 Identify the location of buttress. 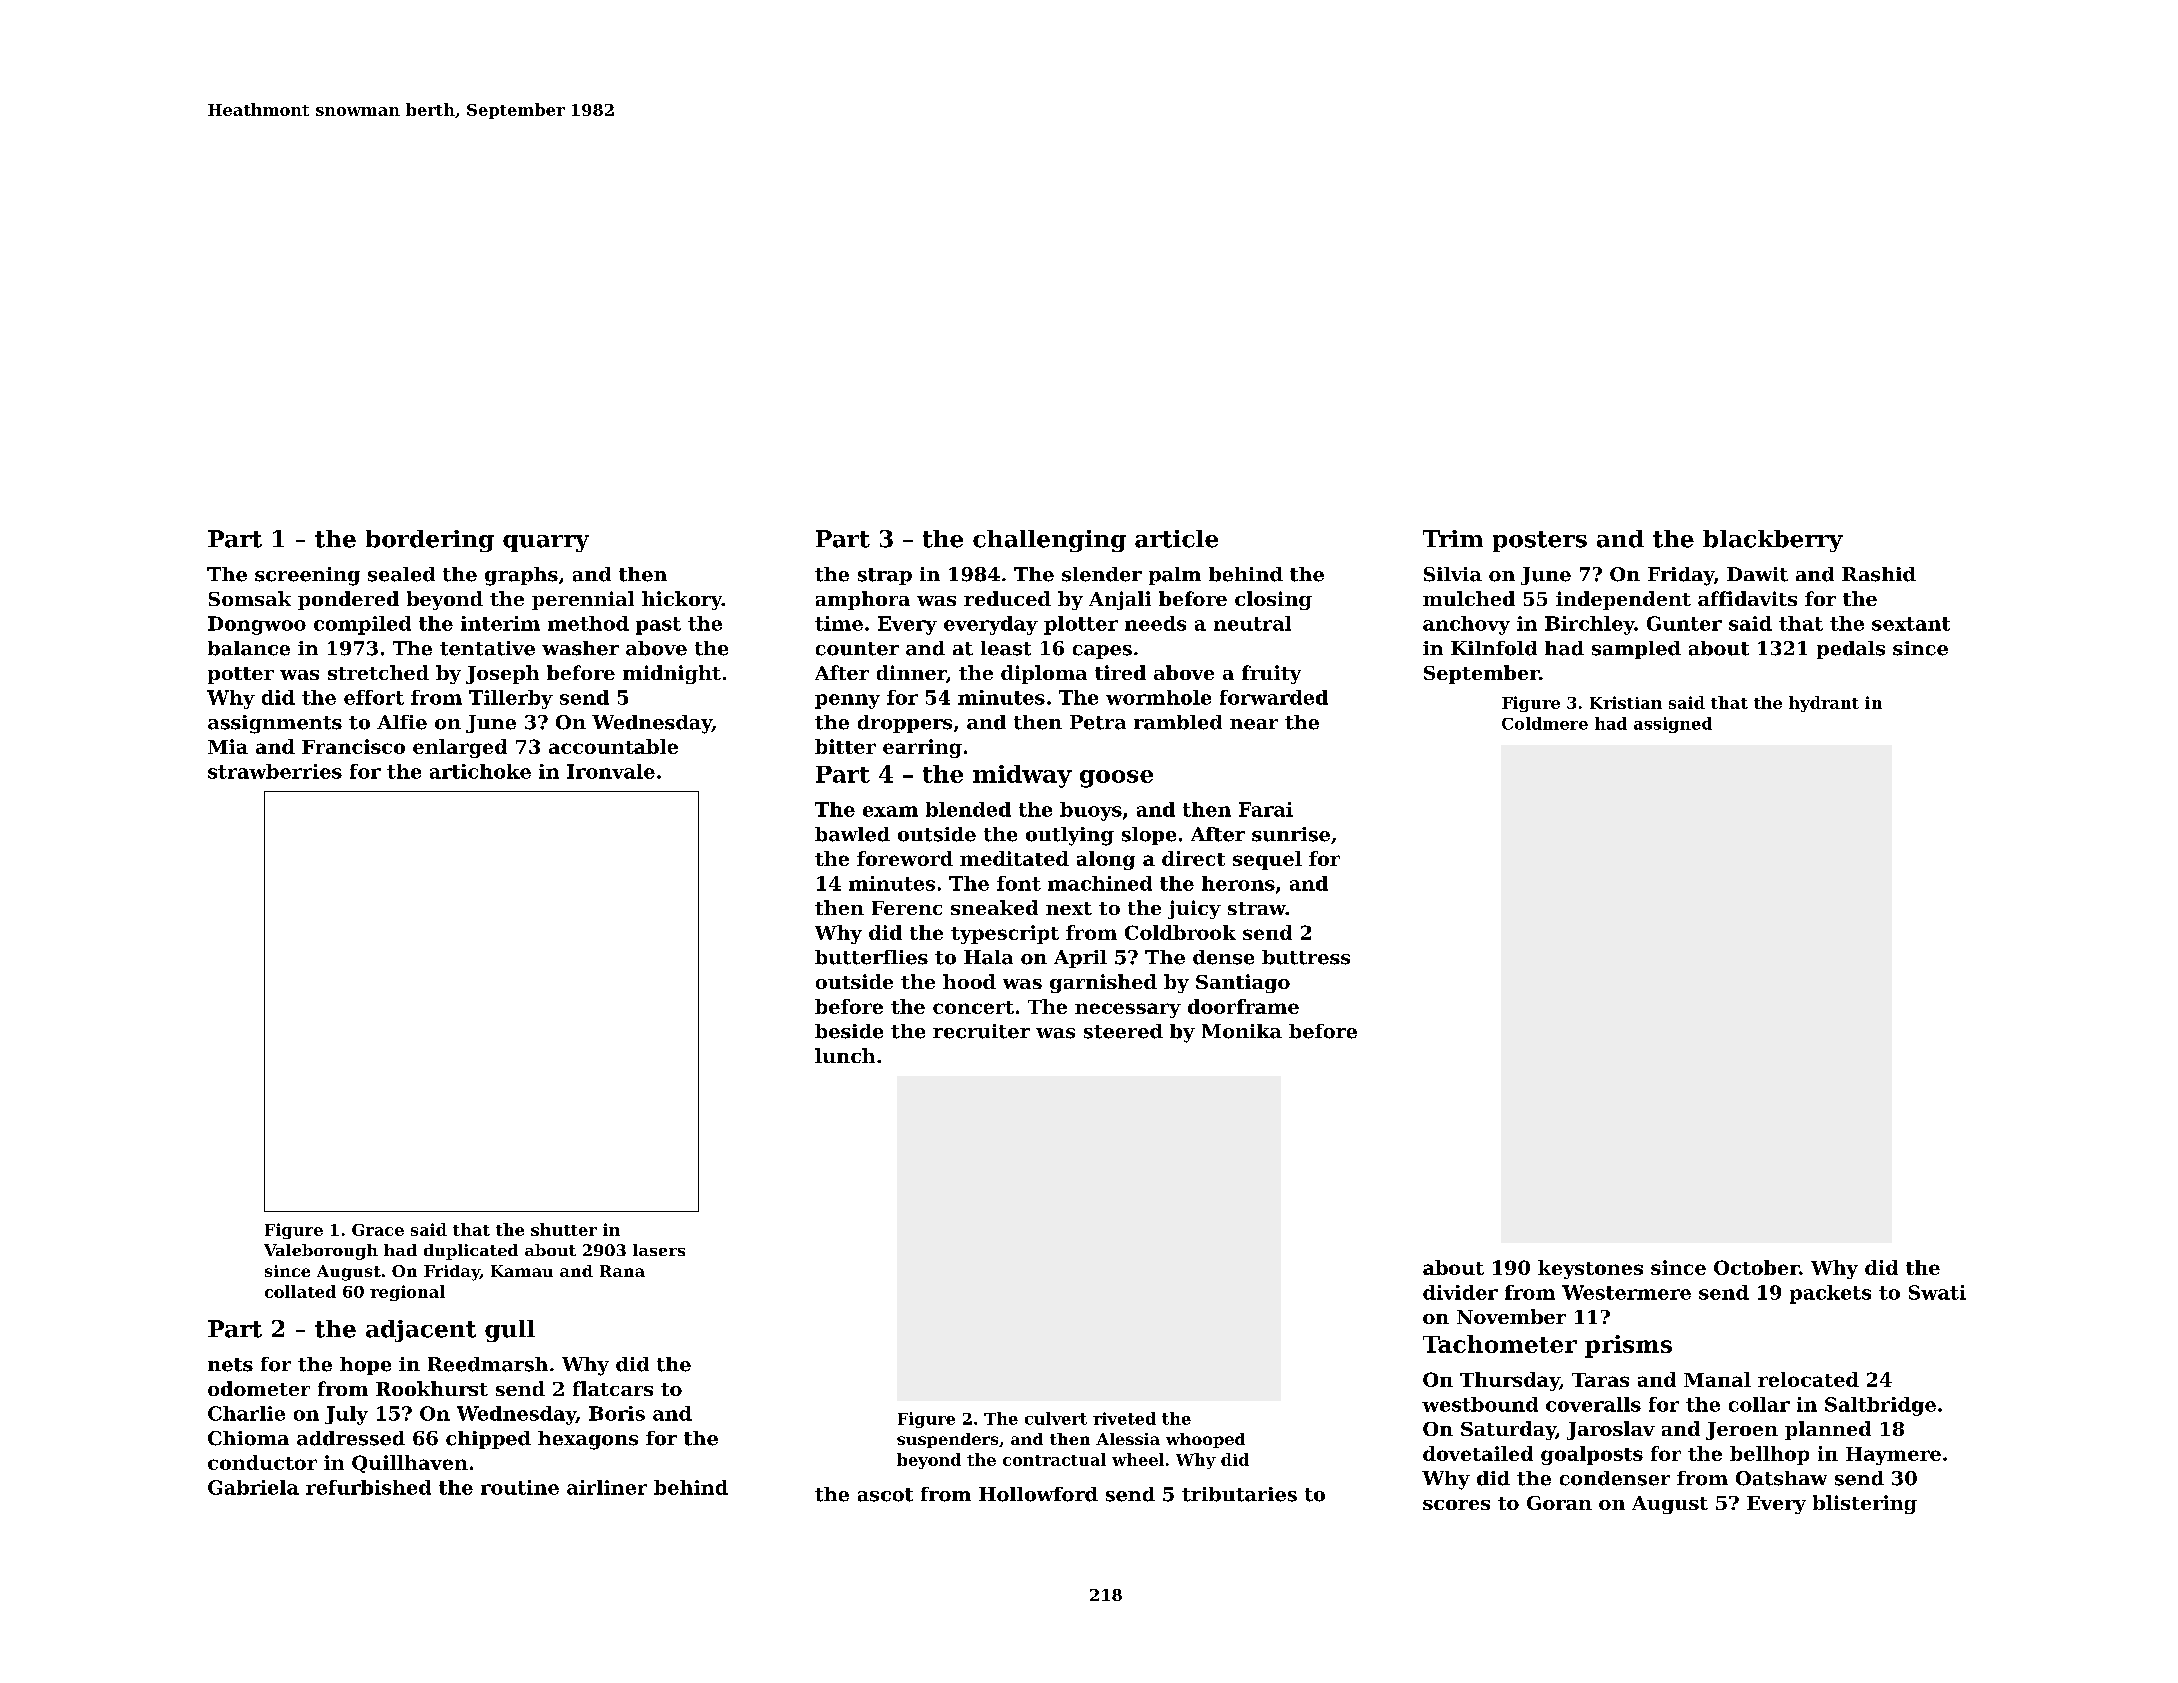
(1306, 957).
